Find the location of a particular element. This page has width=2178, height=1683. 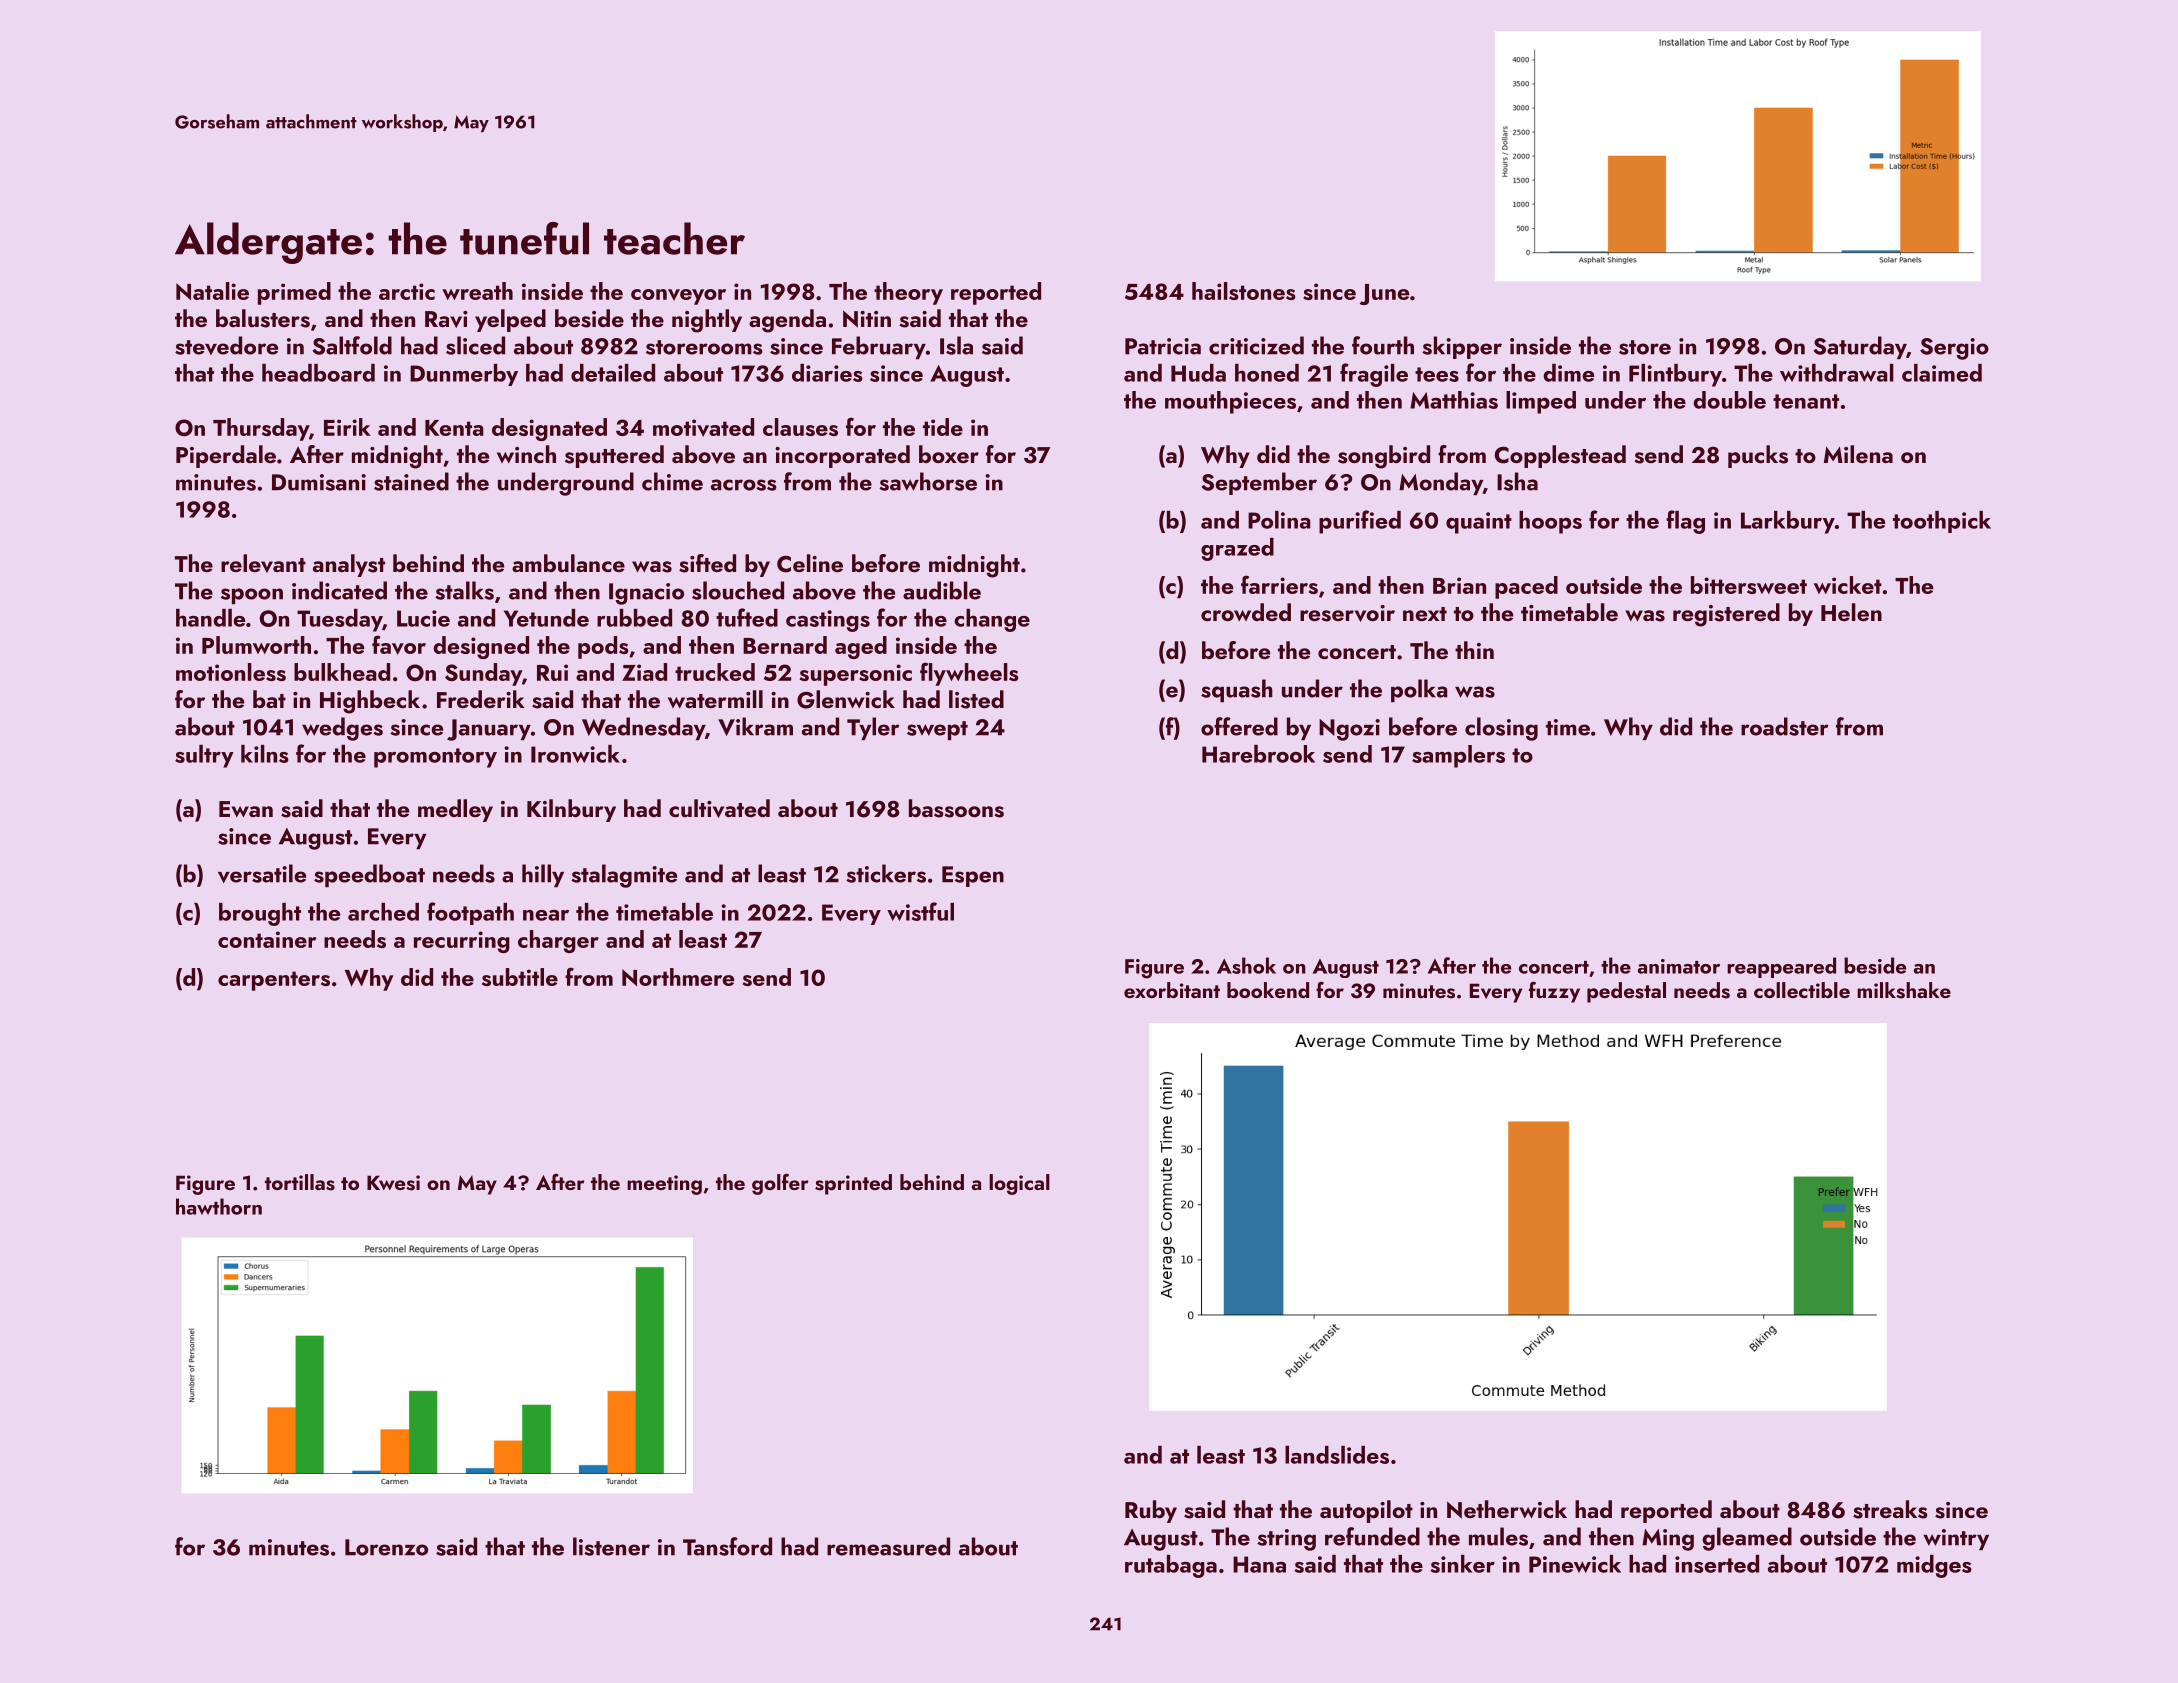

Sergio is located at coordinates (1954, 349).
